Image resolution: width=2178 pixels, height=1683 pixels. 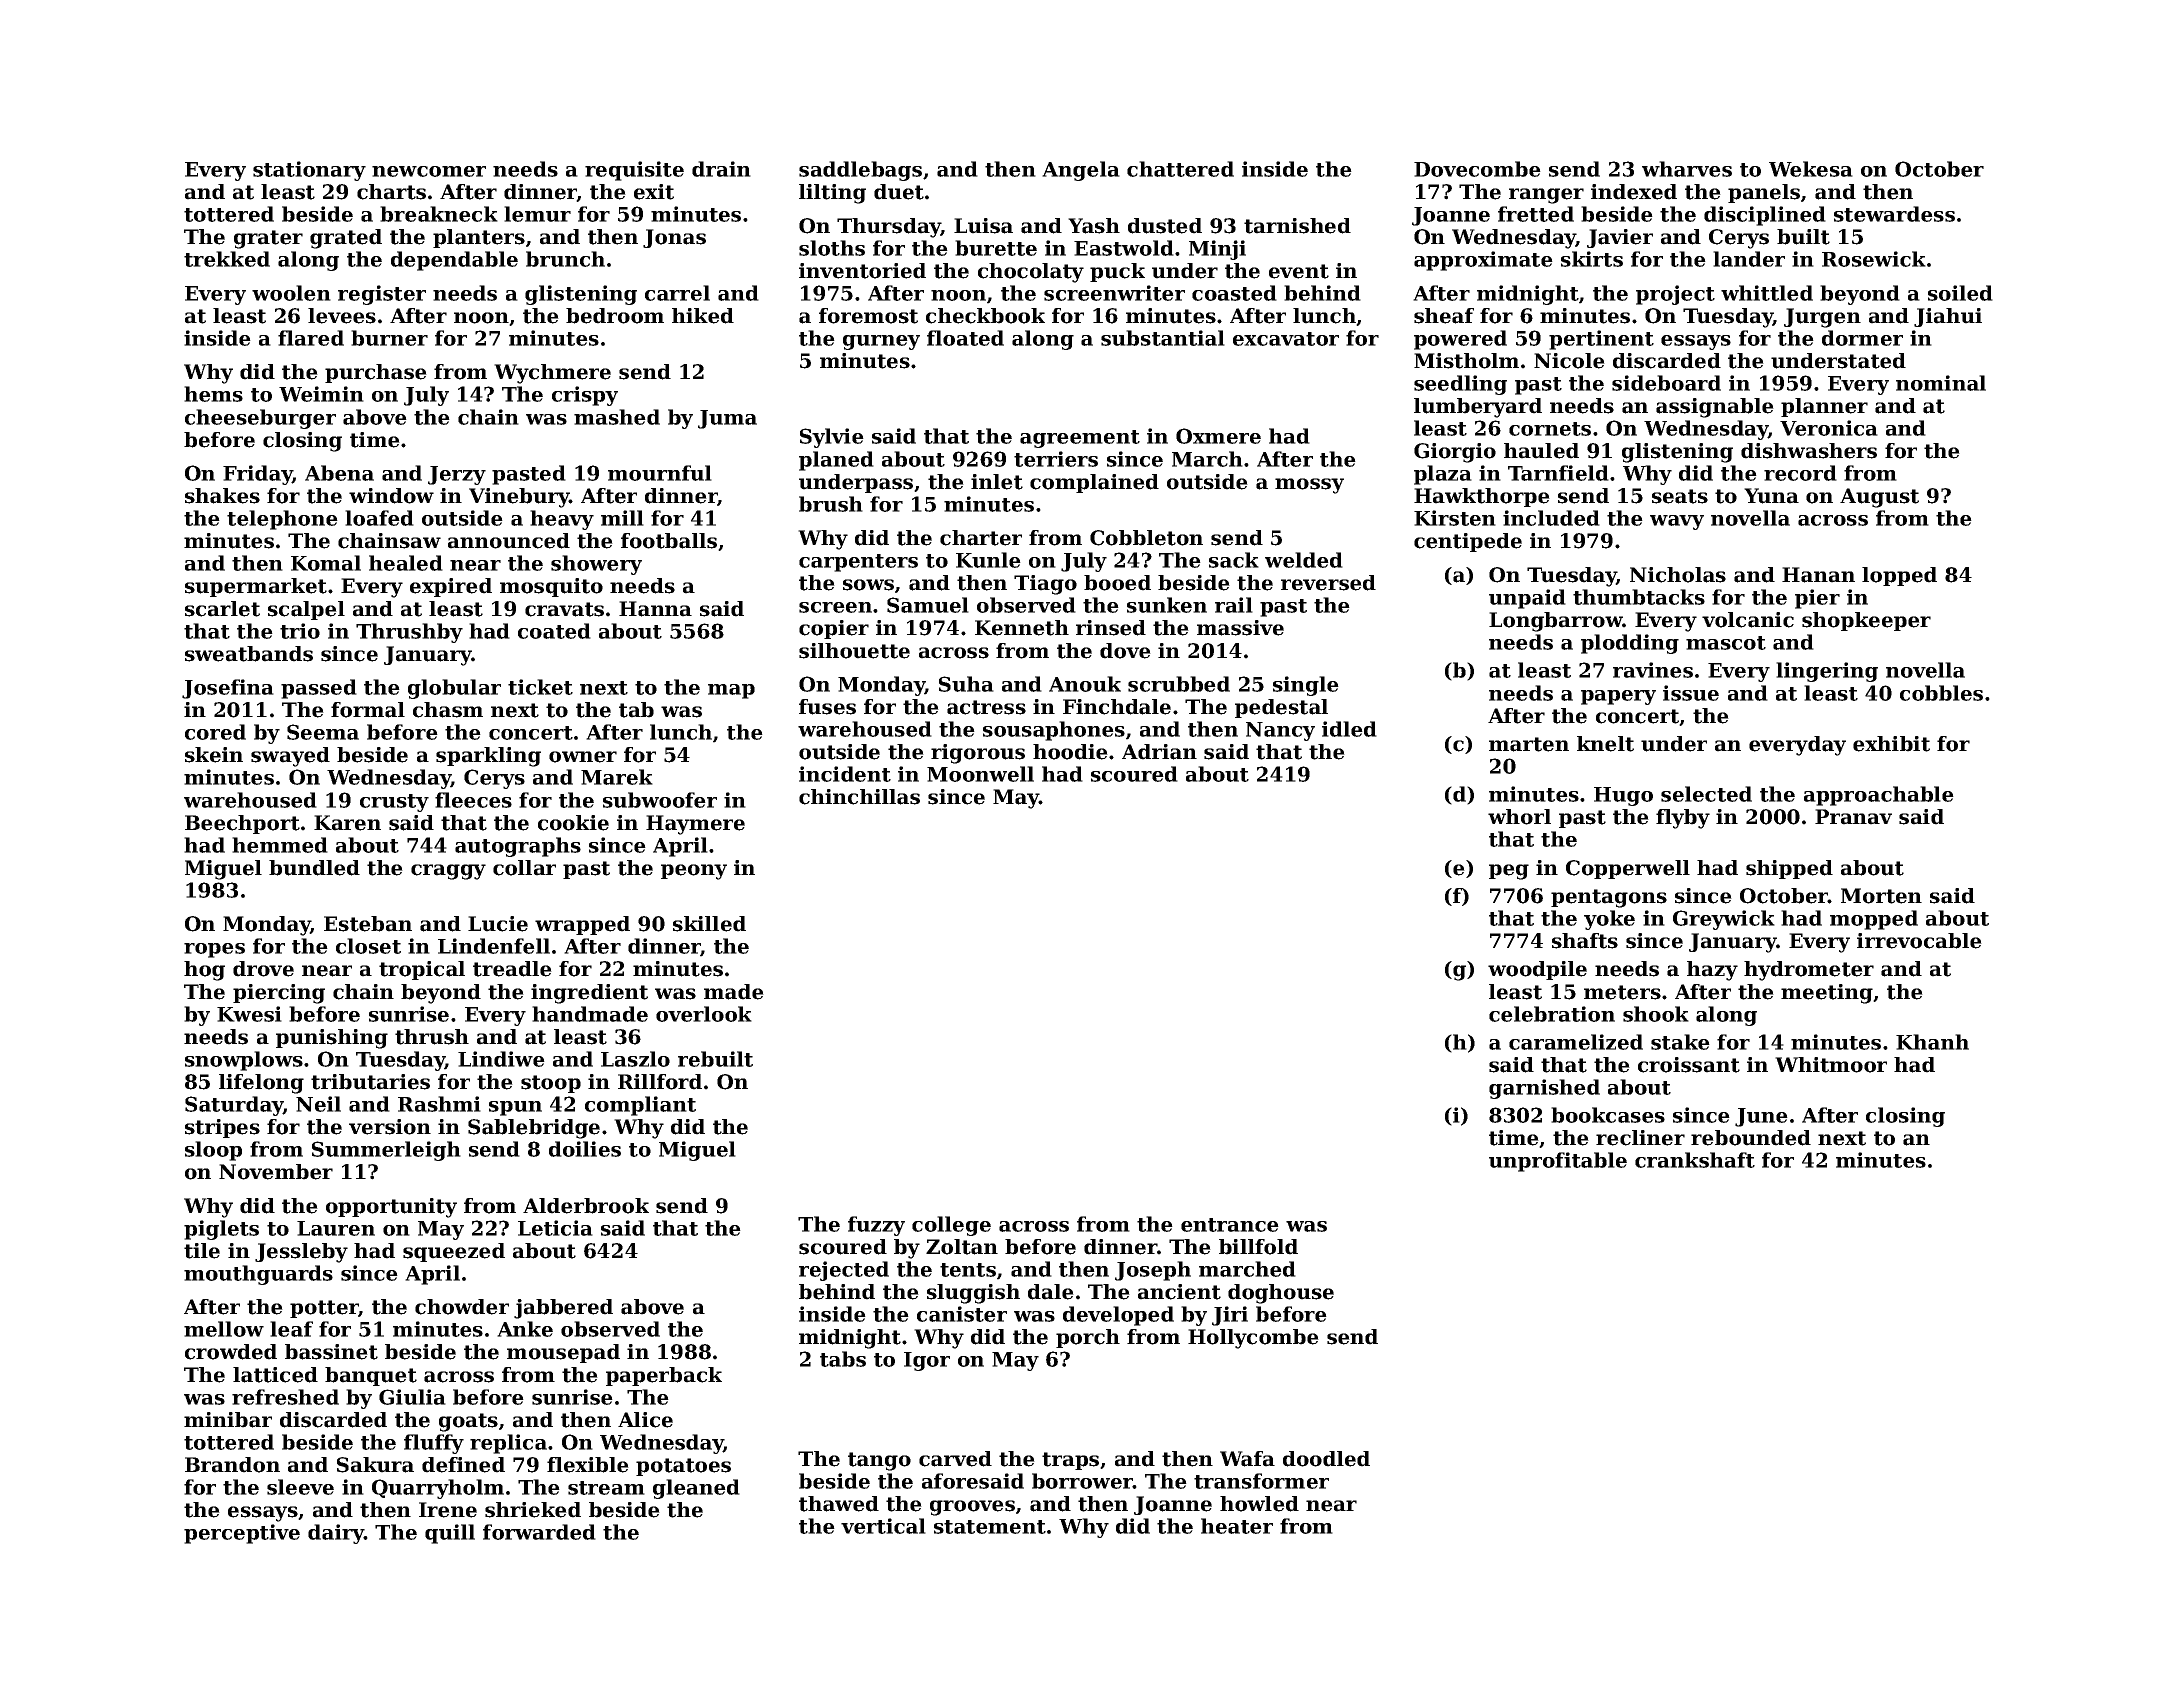 What do you see at coordinates (242, 1534) in the page?
I see `perceptive` at bounding box center [242, 1534].
